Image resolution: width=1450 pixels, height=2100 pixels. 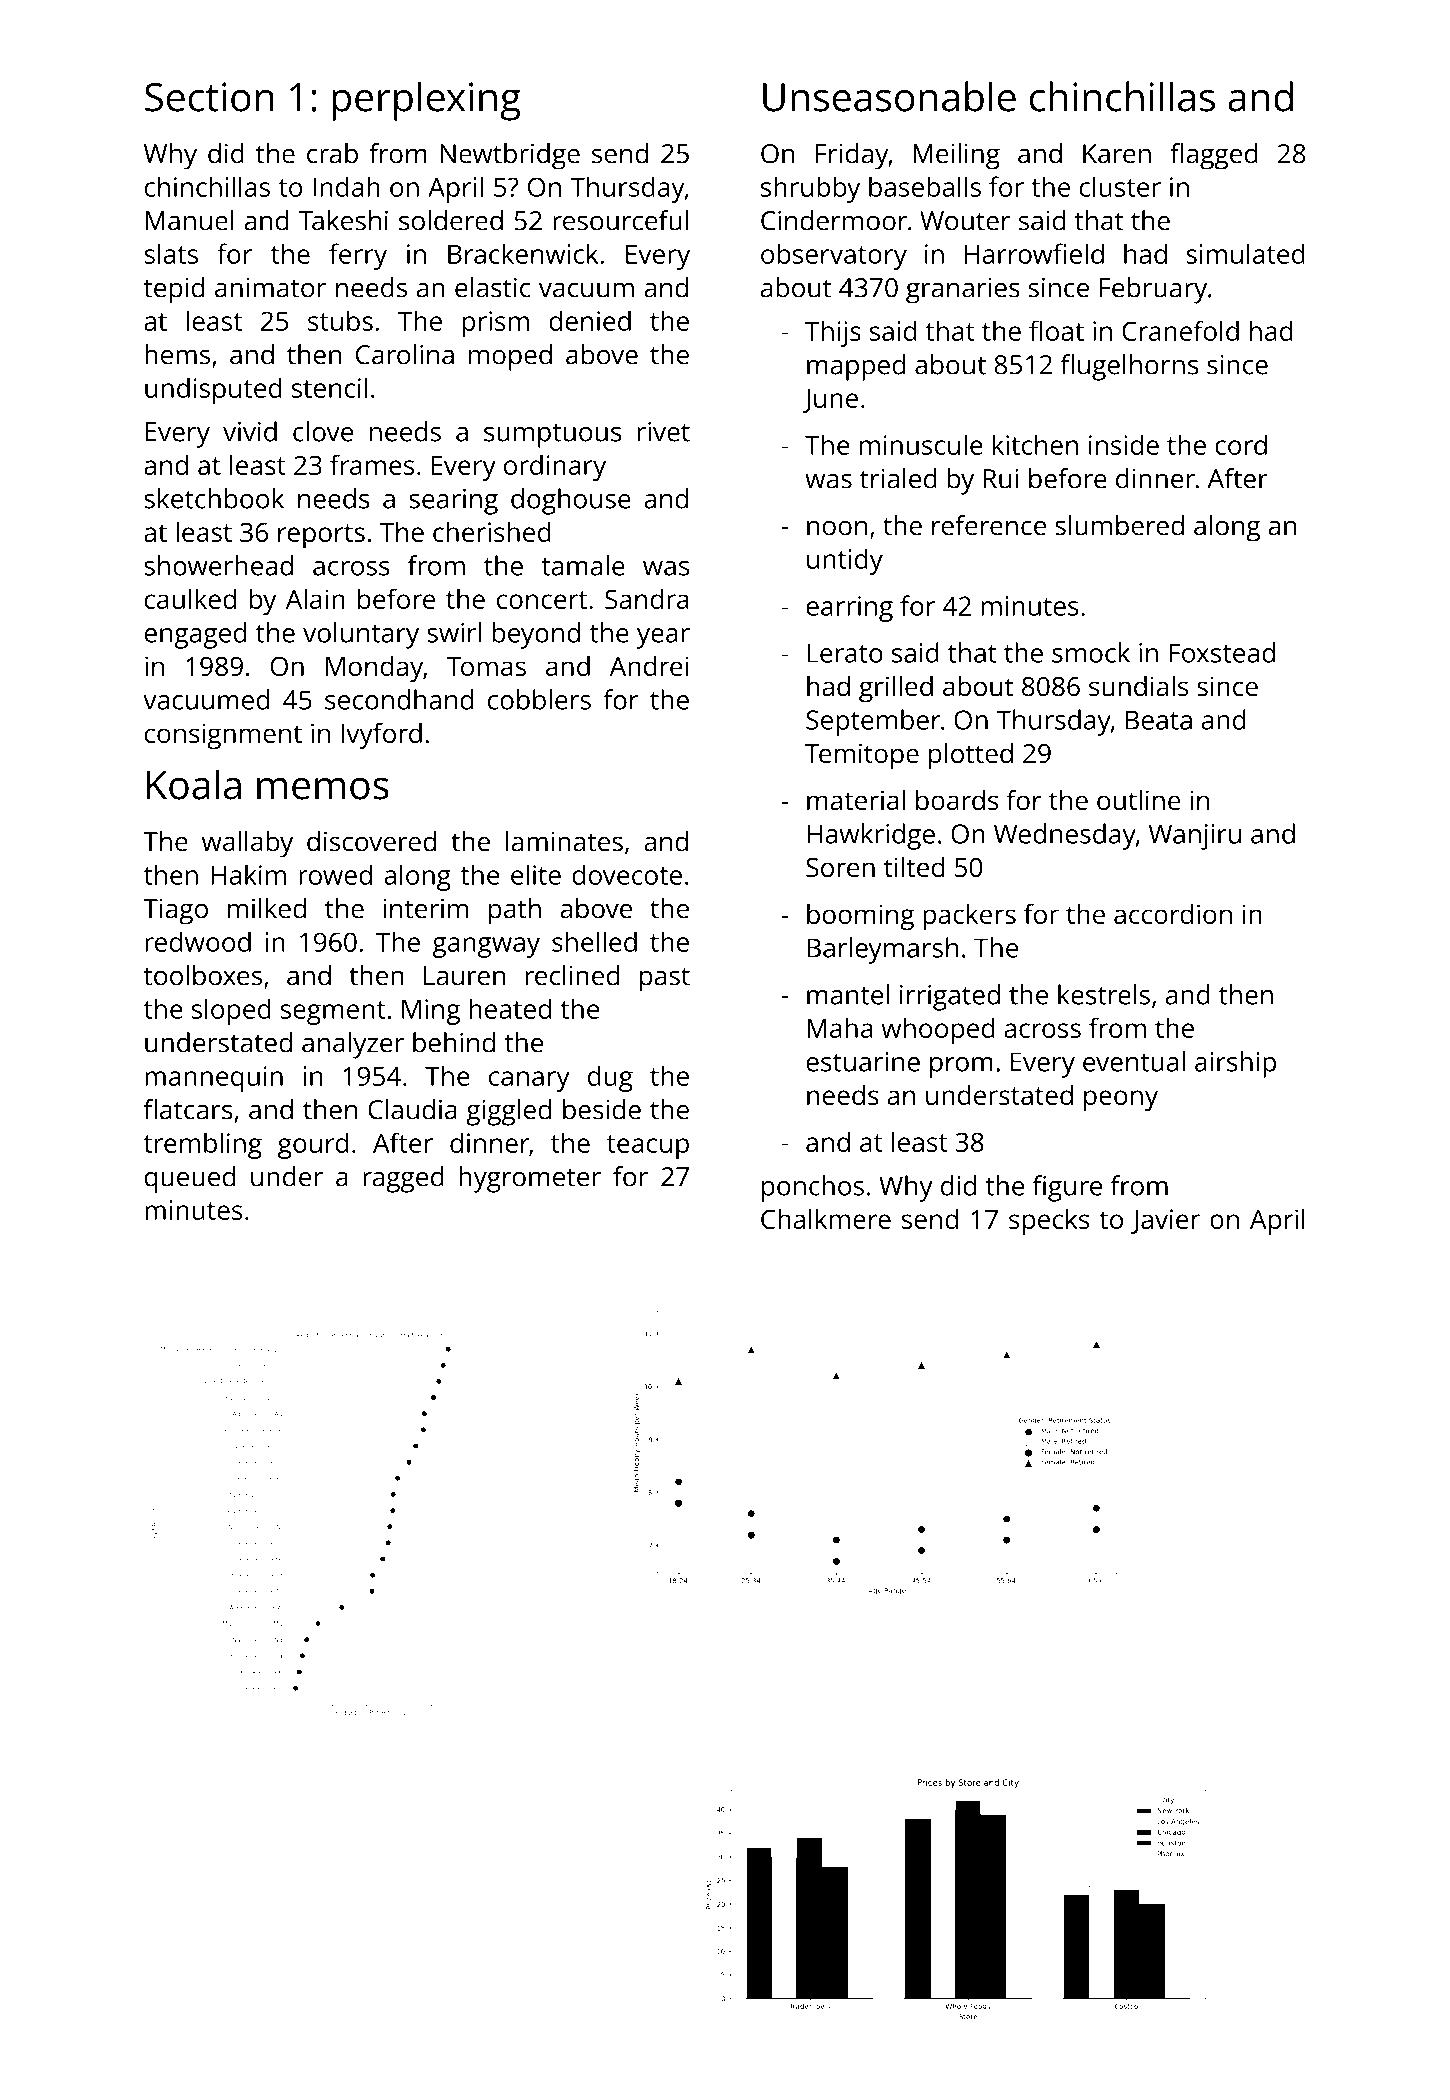 What do you see at coordinates (214, 498) in the page?
I see `sketchbook` at bounding box center [214, 498].
